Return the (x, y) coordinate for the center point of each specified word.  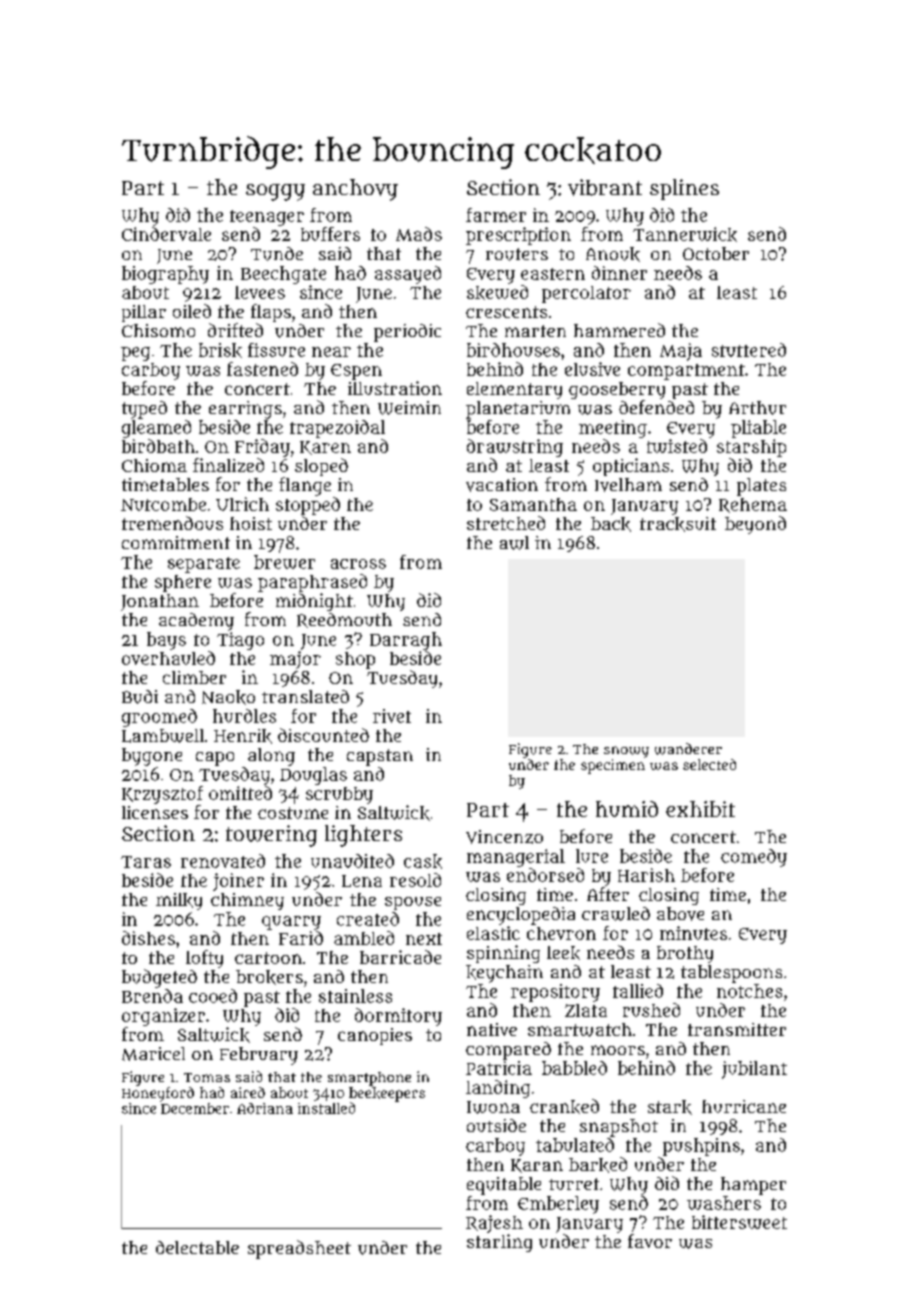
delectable (197, 1247)
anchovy (355, 190)
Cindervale (166, 234)
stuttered (749, 350)
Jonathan (160, 602)
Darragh (406, 641)
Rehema (753, 505)
